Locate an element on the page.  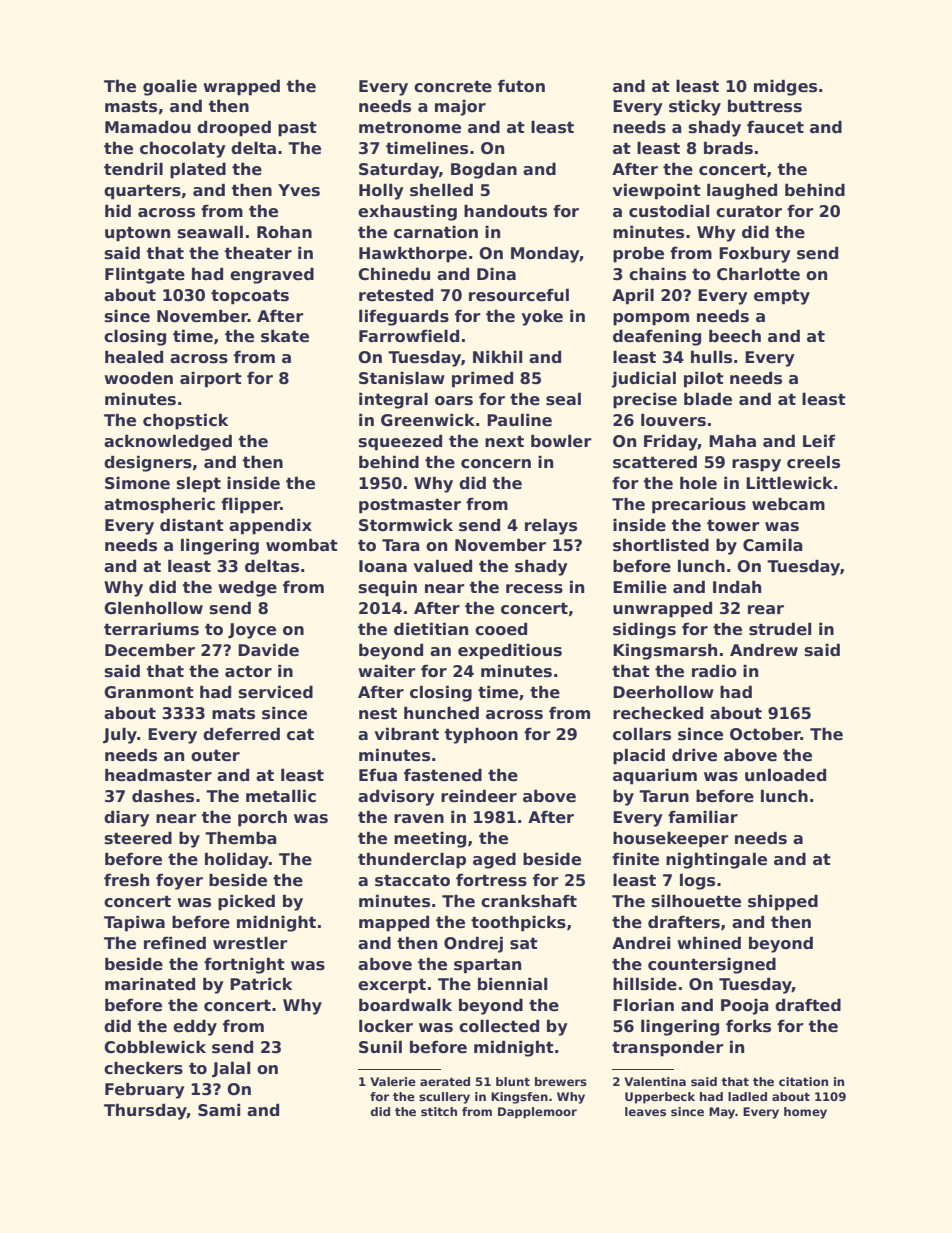
chocolaty is located at coordinates (183, 149).
